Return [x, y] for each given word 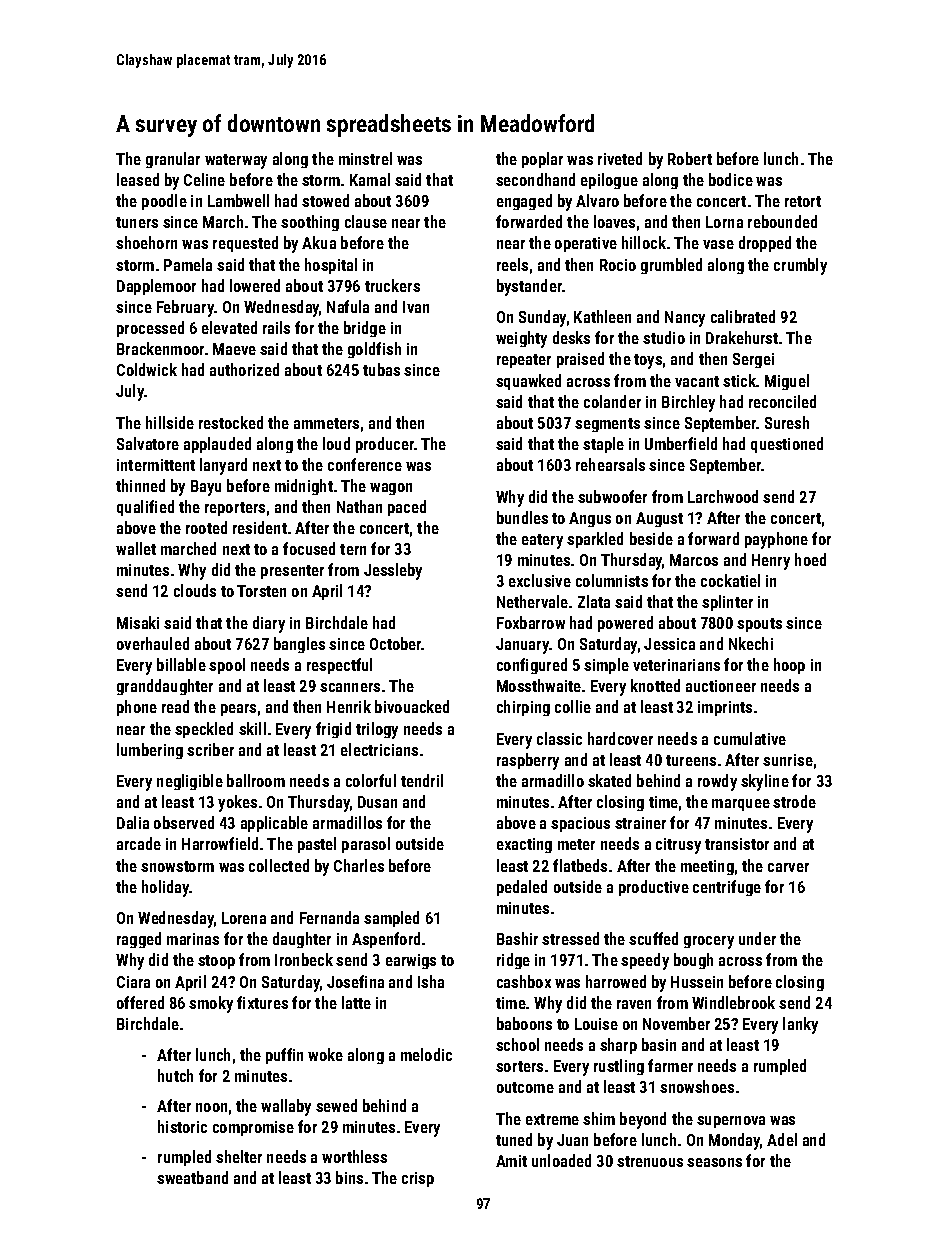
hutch [175, 1075]
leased [138, 179]
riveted [620, 158]
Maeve [234, 349]
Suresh [787, 422]
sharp [618, 1046]
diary [269, 624]
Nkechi [751, 643]
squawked [528, 382]
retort [803, 201]
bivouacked [412, 706]
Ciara [133, 982]
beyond [643, 1120]
